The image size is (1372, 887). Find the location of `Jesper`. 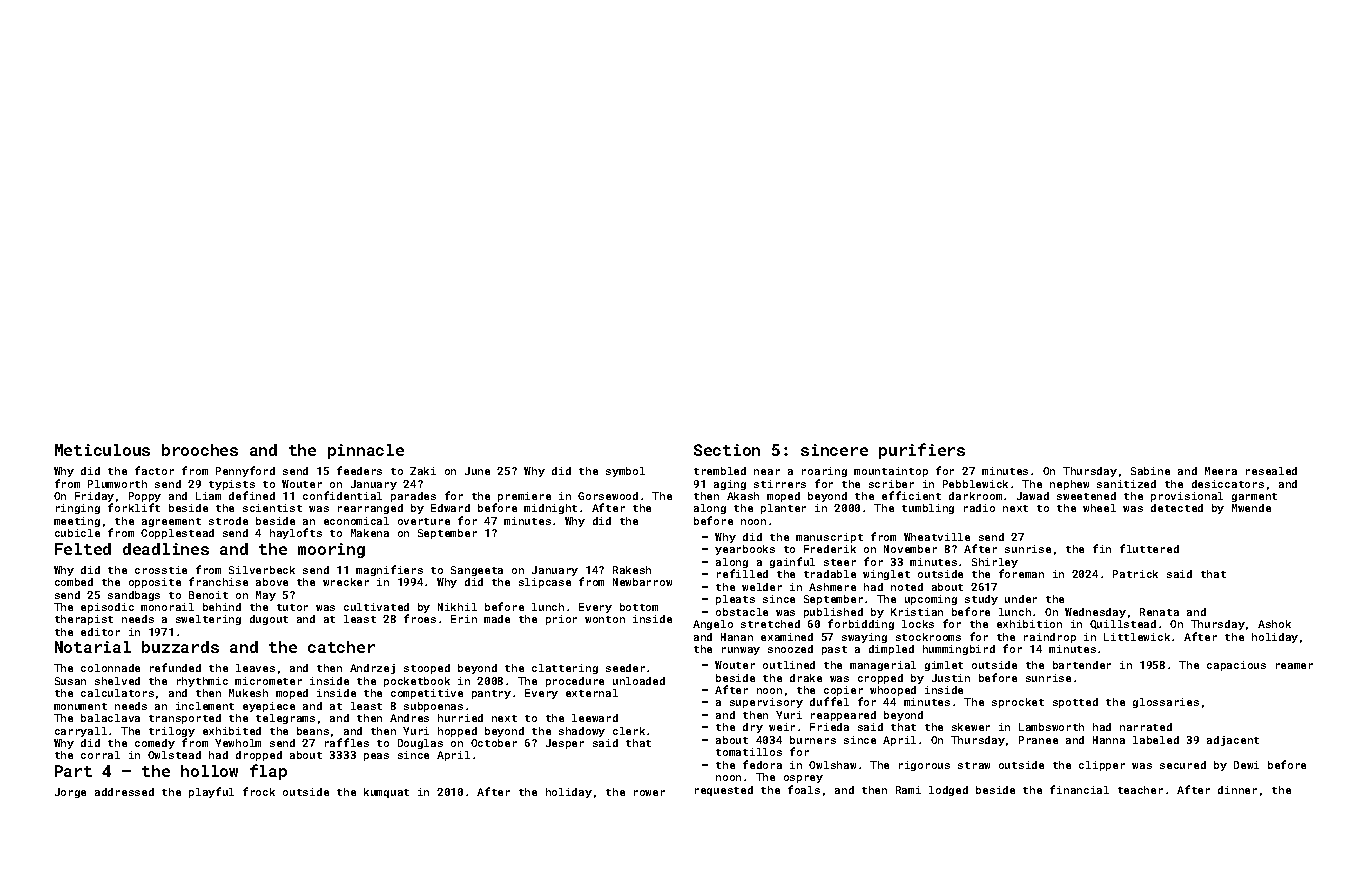

Jesper is located at coordinates (565, 744).
